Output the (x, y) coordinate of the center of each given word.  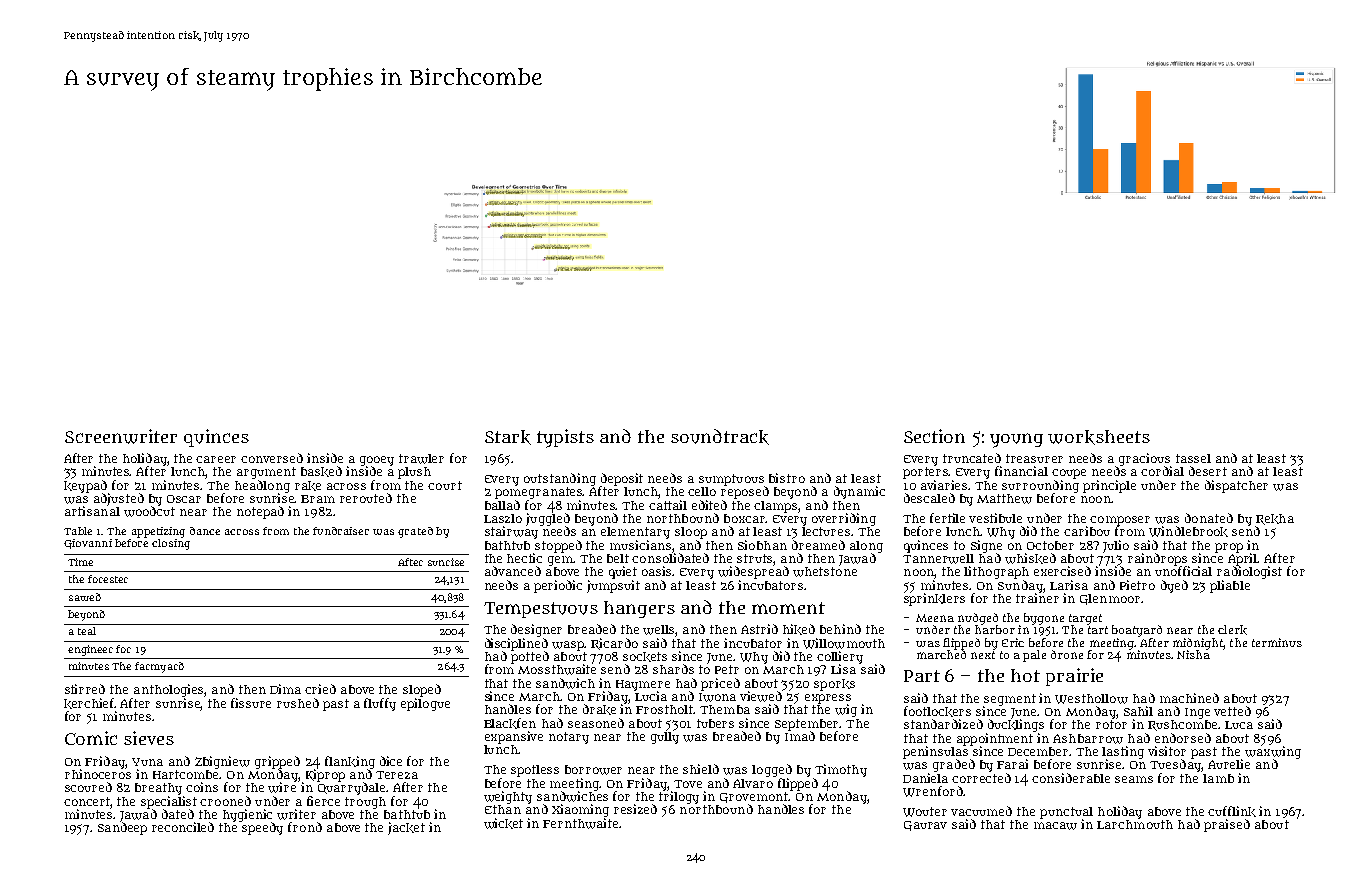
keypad (85, 486)
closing (171, 544)
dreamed (818, 545)
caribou (1087, 531)
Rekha (1275, 519)
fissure (251, 703)
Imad (800, 736)
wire (282, 787)
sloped (422, 690)
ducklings (1016, 725)
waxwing (1273, 752)
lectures (826, 531)
